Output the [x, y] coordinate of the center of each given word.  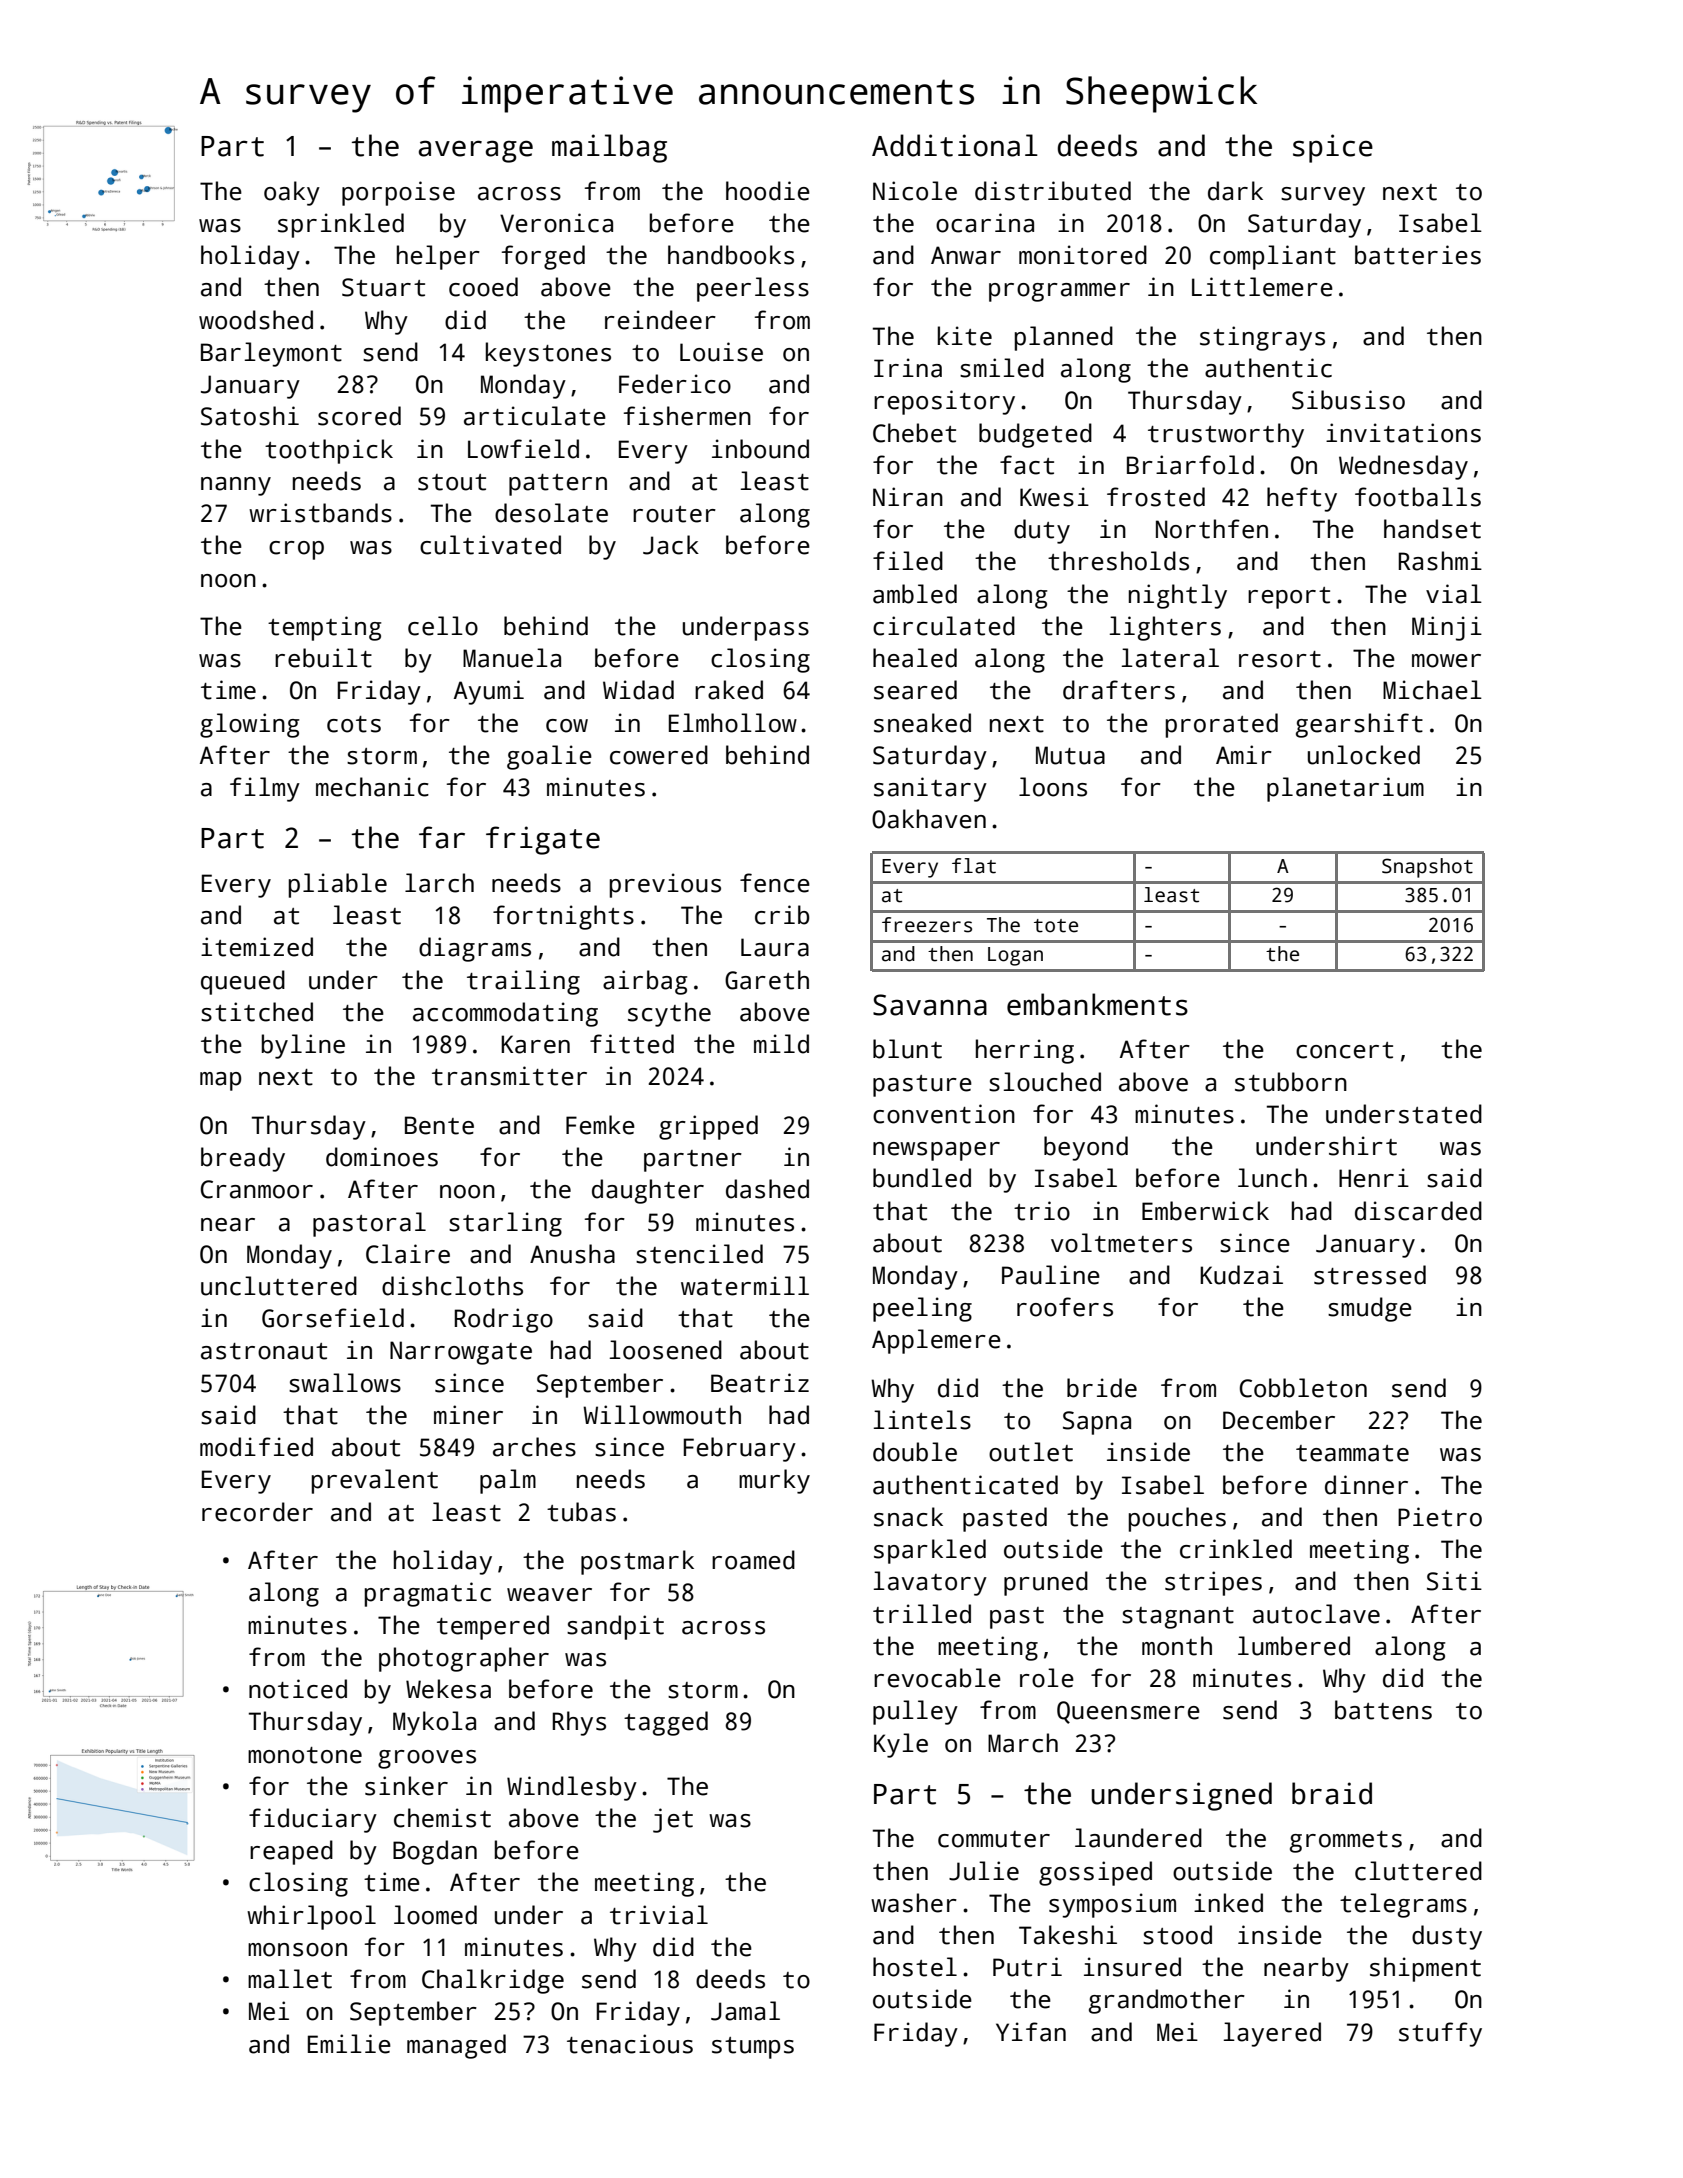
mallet [290, 1979]
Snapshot [1427, 868]
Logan [1015, 956]
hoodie [768, 191]
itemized [257, 947]
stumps [753, 2048]
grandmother [1167, 2001]
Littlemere [1262, 287]
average [476, 151]
